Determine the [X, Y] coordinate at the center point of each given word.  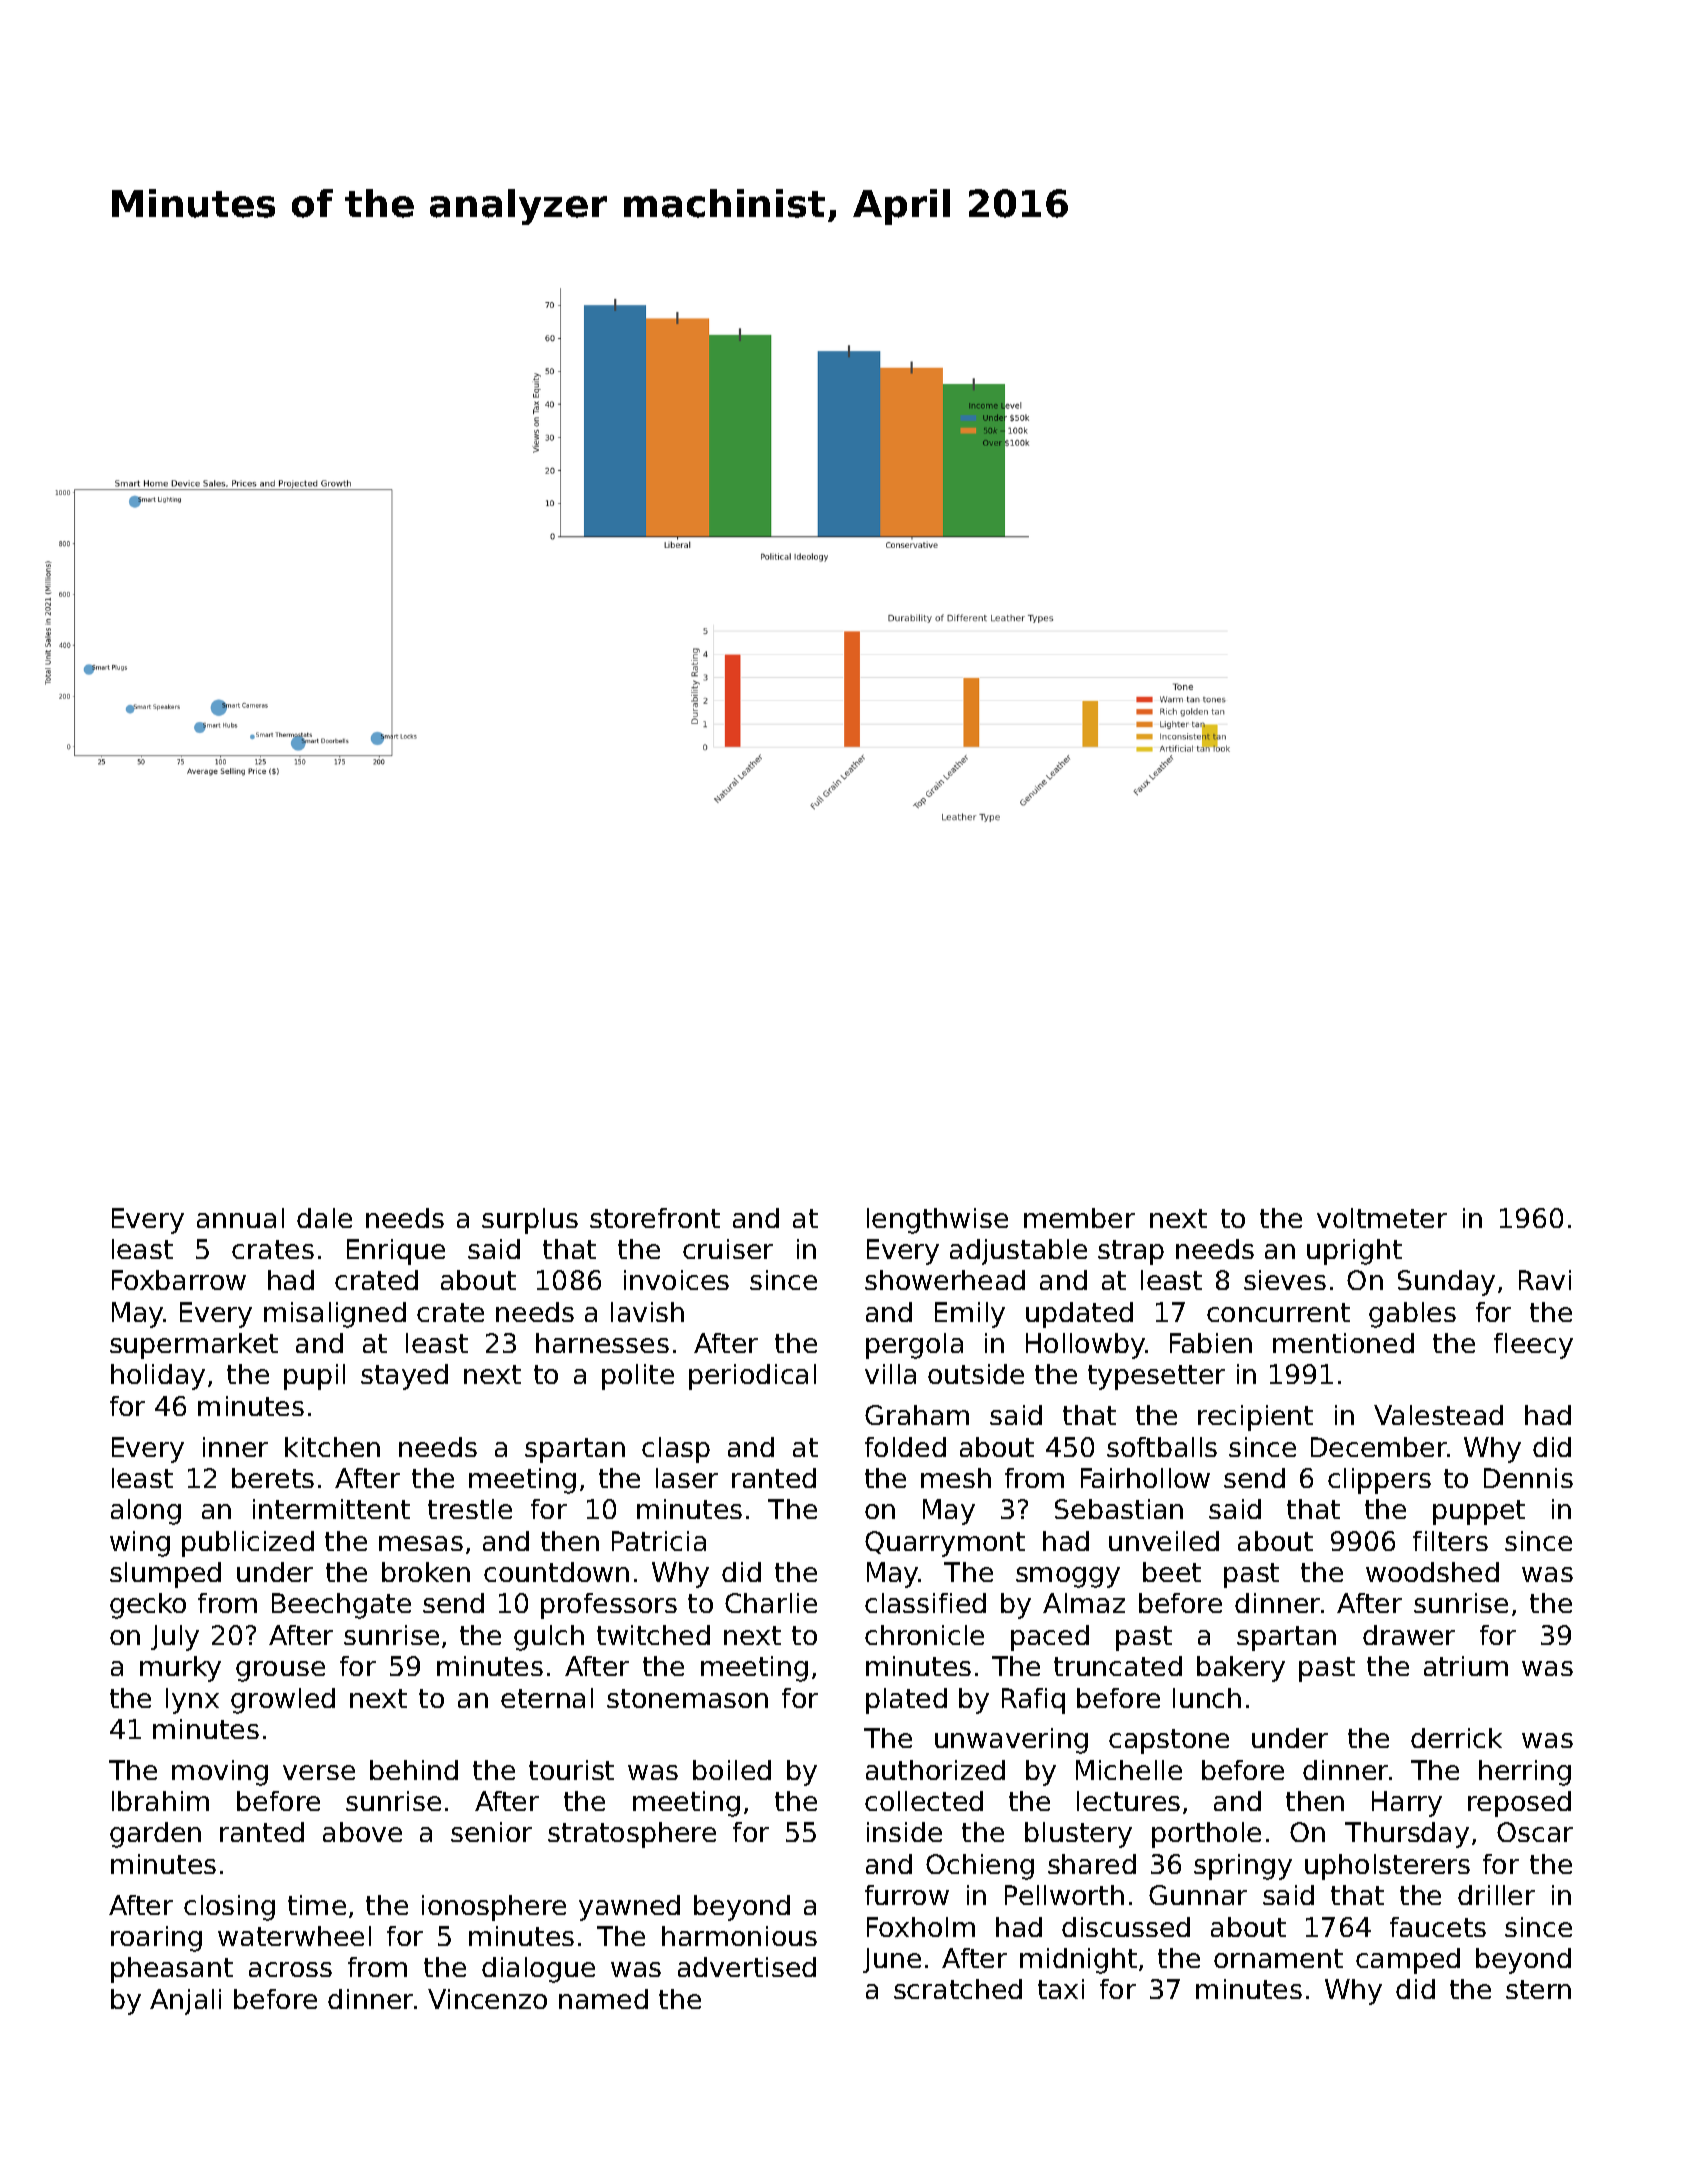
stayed [404, 1377]
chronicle [924, 1635]
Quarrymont [945, 1544]
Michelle [1129, 1770]
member [1079, 1218]
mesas [421, 1543]
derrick [1456, 1738]
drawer [1409, 1635]
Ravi [1545, 1280]
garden [155, 1835]
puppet [1479, 1512]
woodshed [1432, 1572]
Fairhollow [1145, 1478]
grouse [280, 1671]
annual [240, 1218]
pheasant [172, 1970]
